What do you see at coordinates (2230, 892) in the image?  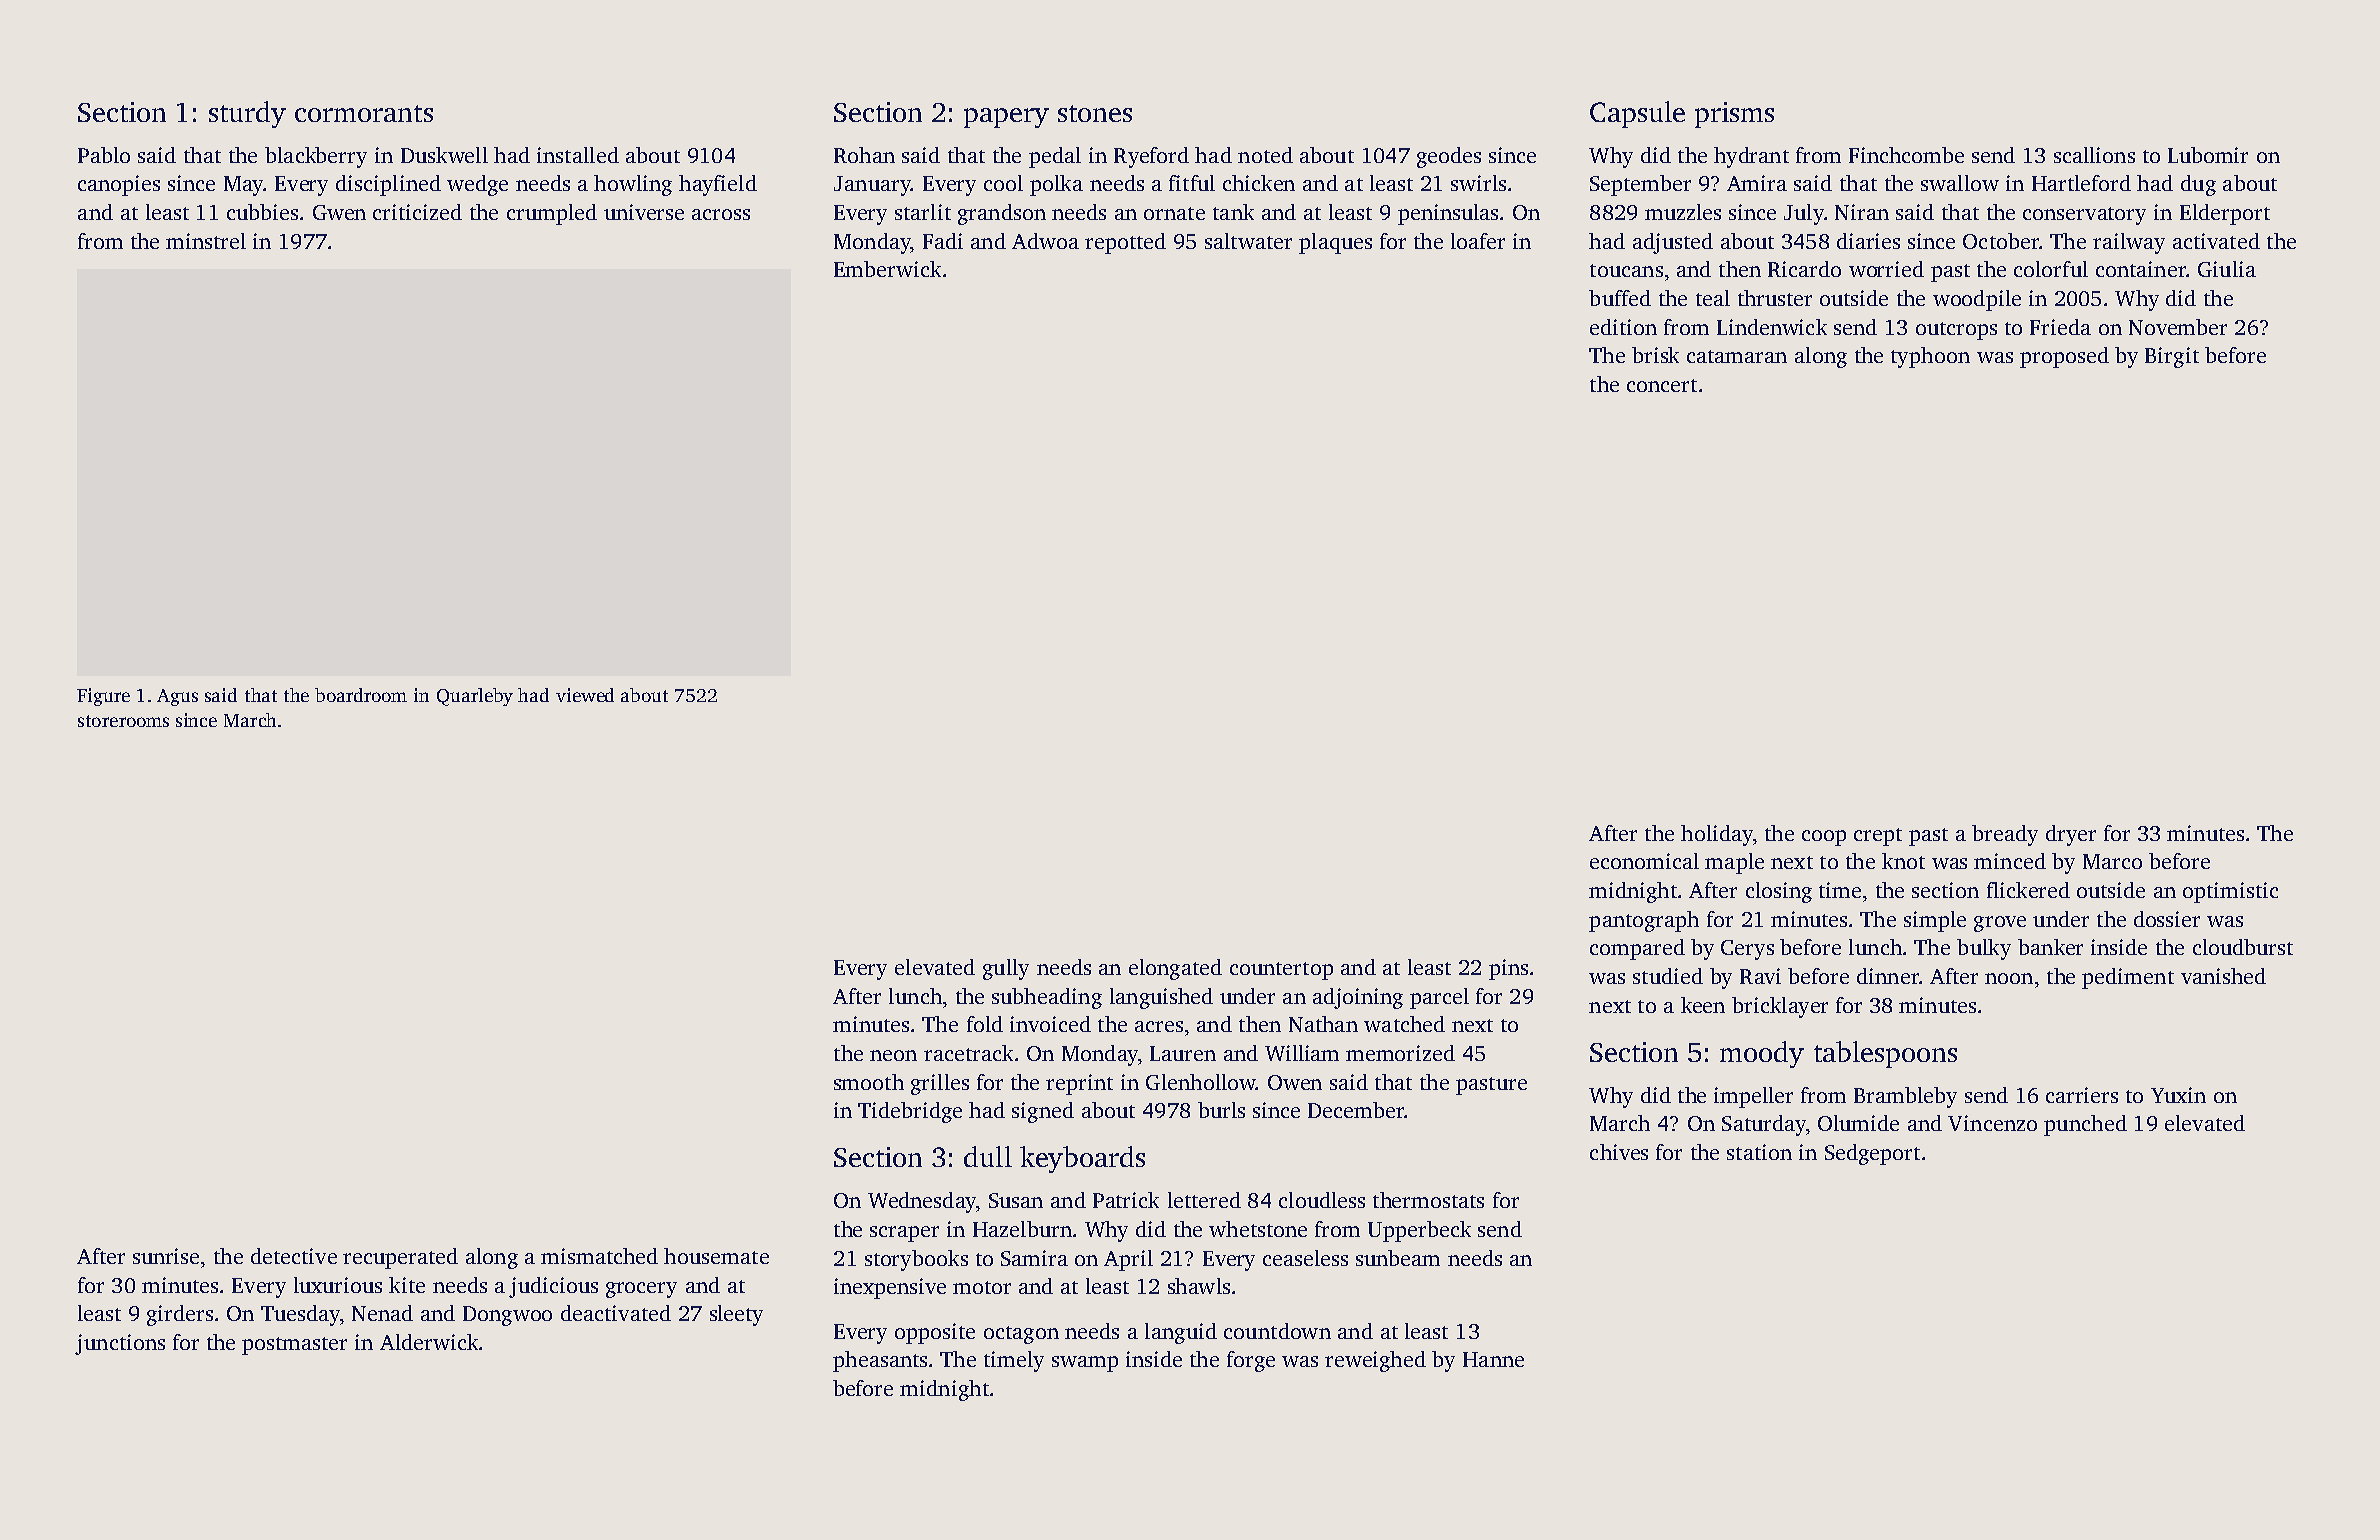 I see `optimistic` at bounding box center [2230, 892].
